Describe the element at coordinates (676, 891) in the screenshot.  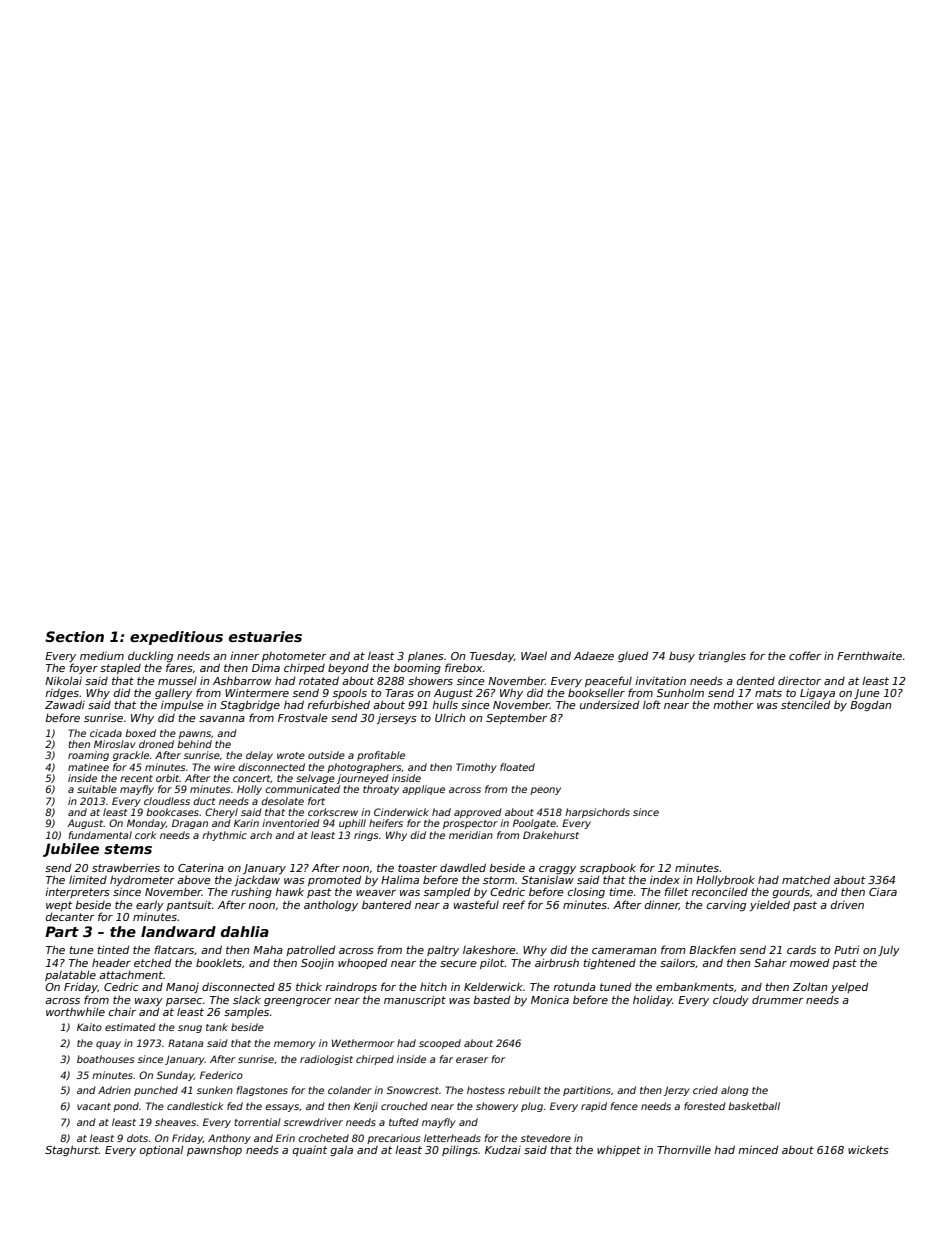
I see `fillet` at that location.
